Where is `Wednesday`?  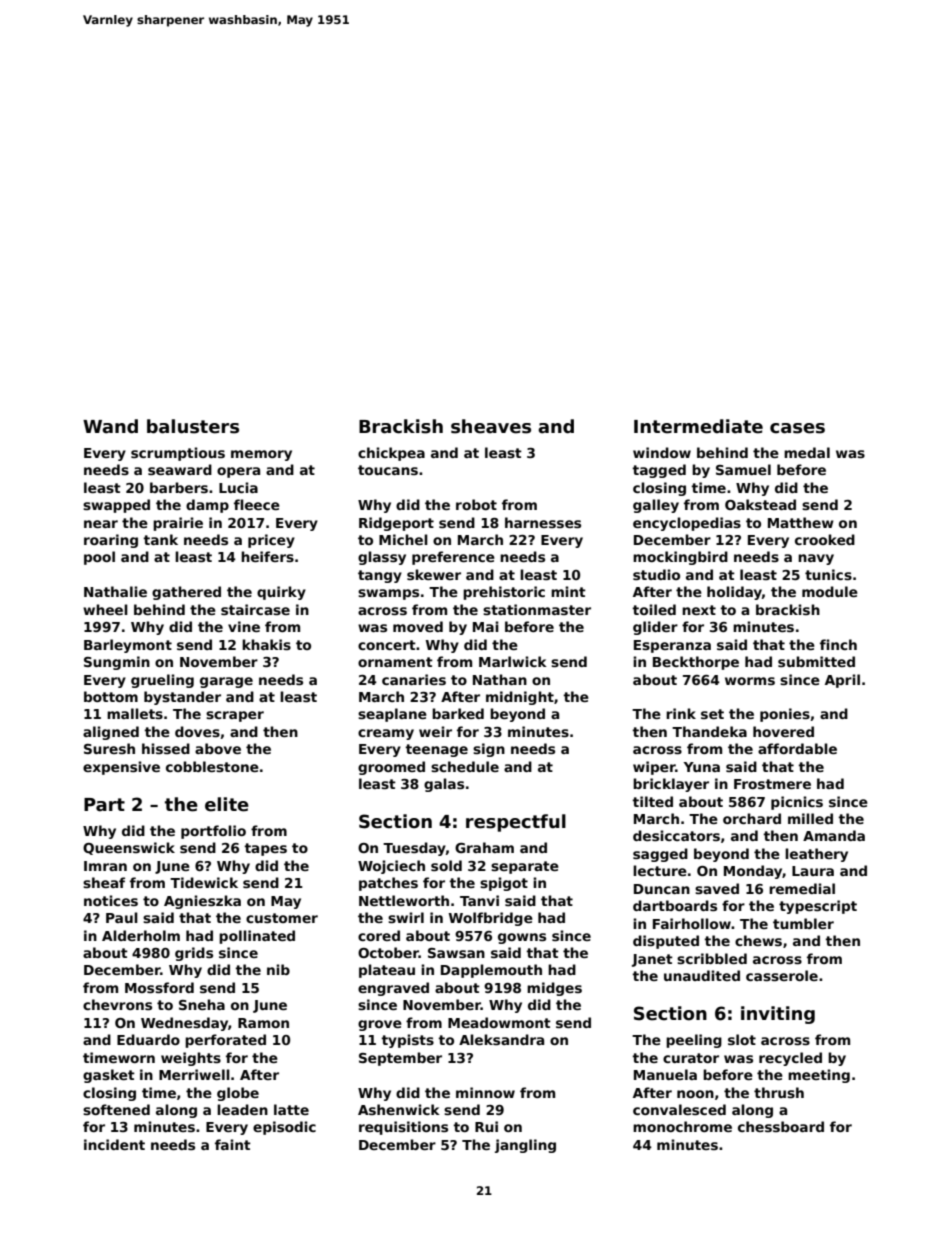
Wednesday is located at coordinates (184, 1024).
